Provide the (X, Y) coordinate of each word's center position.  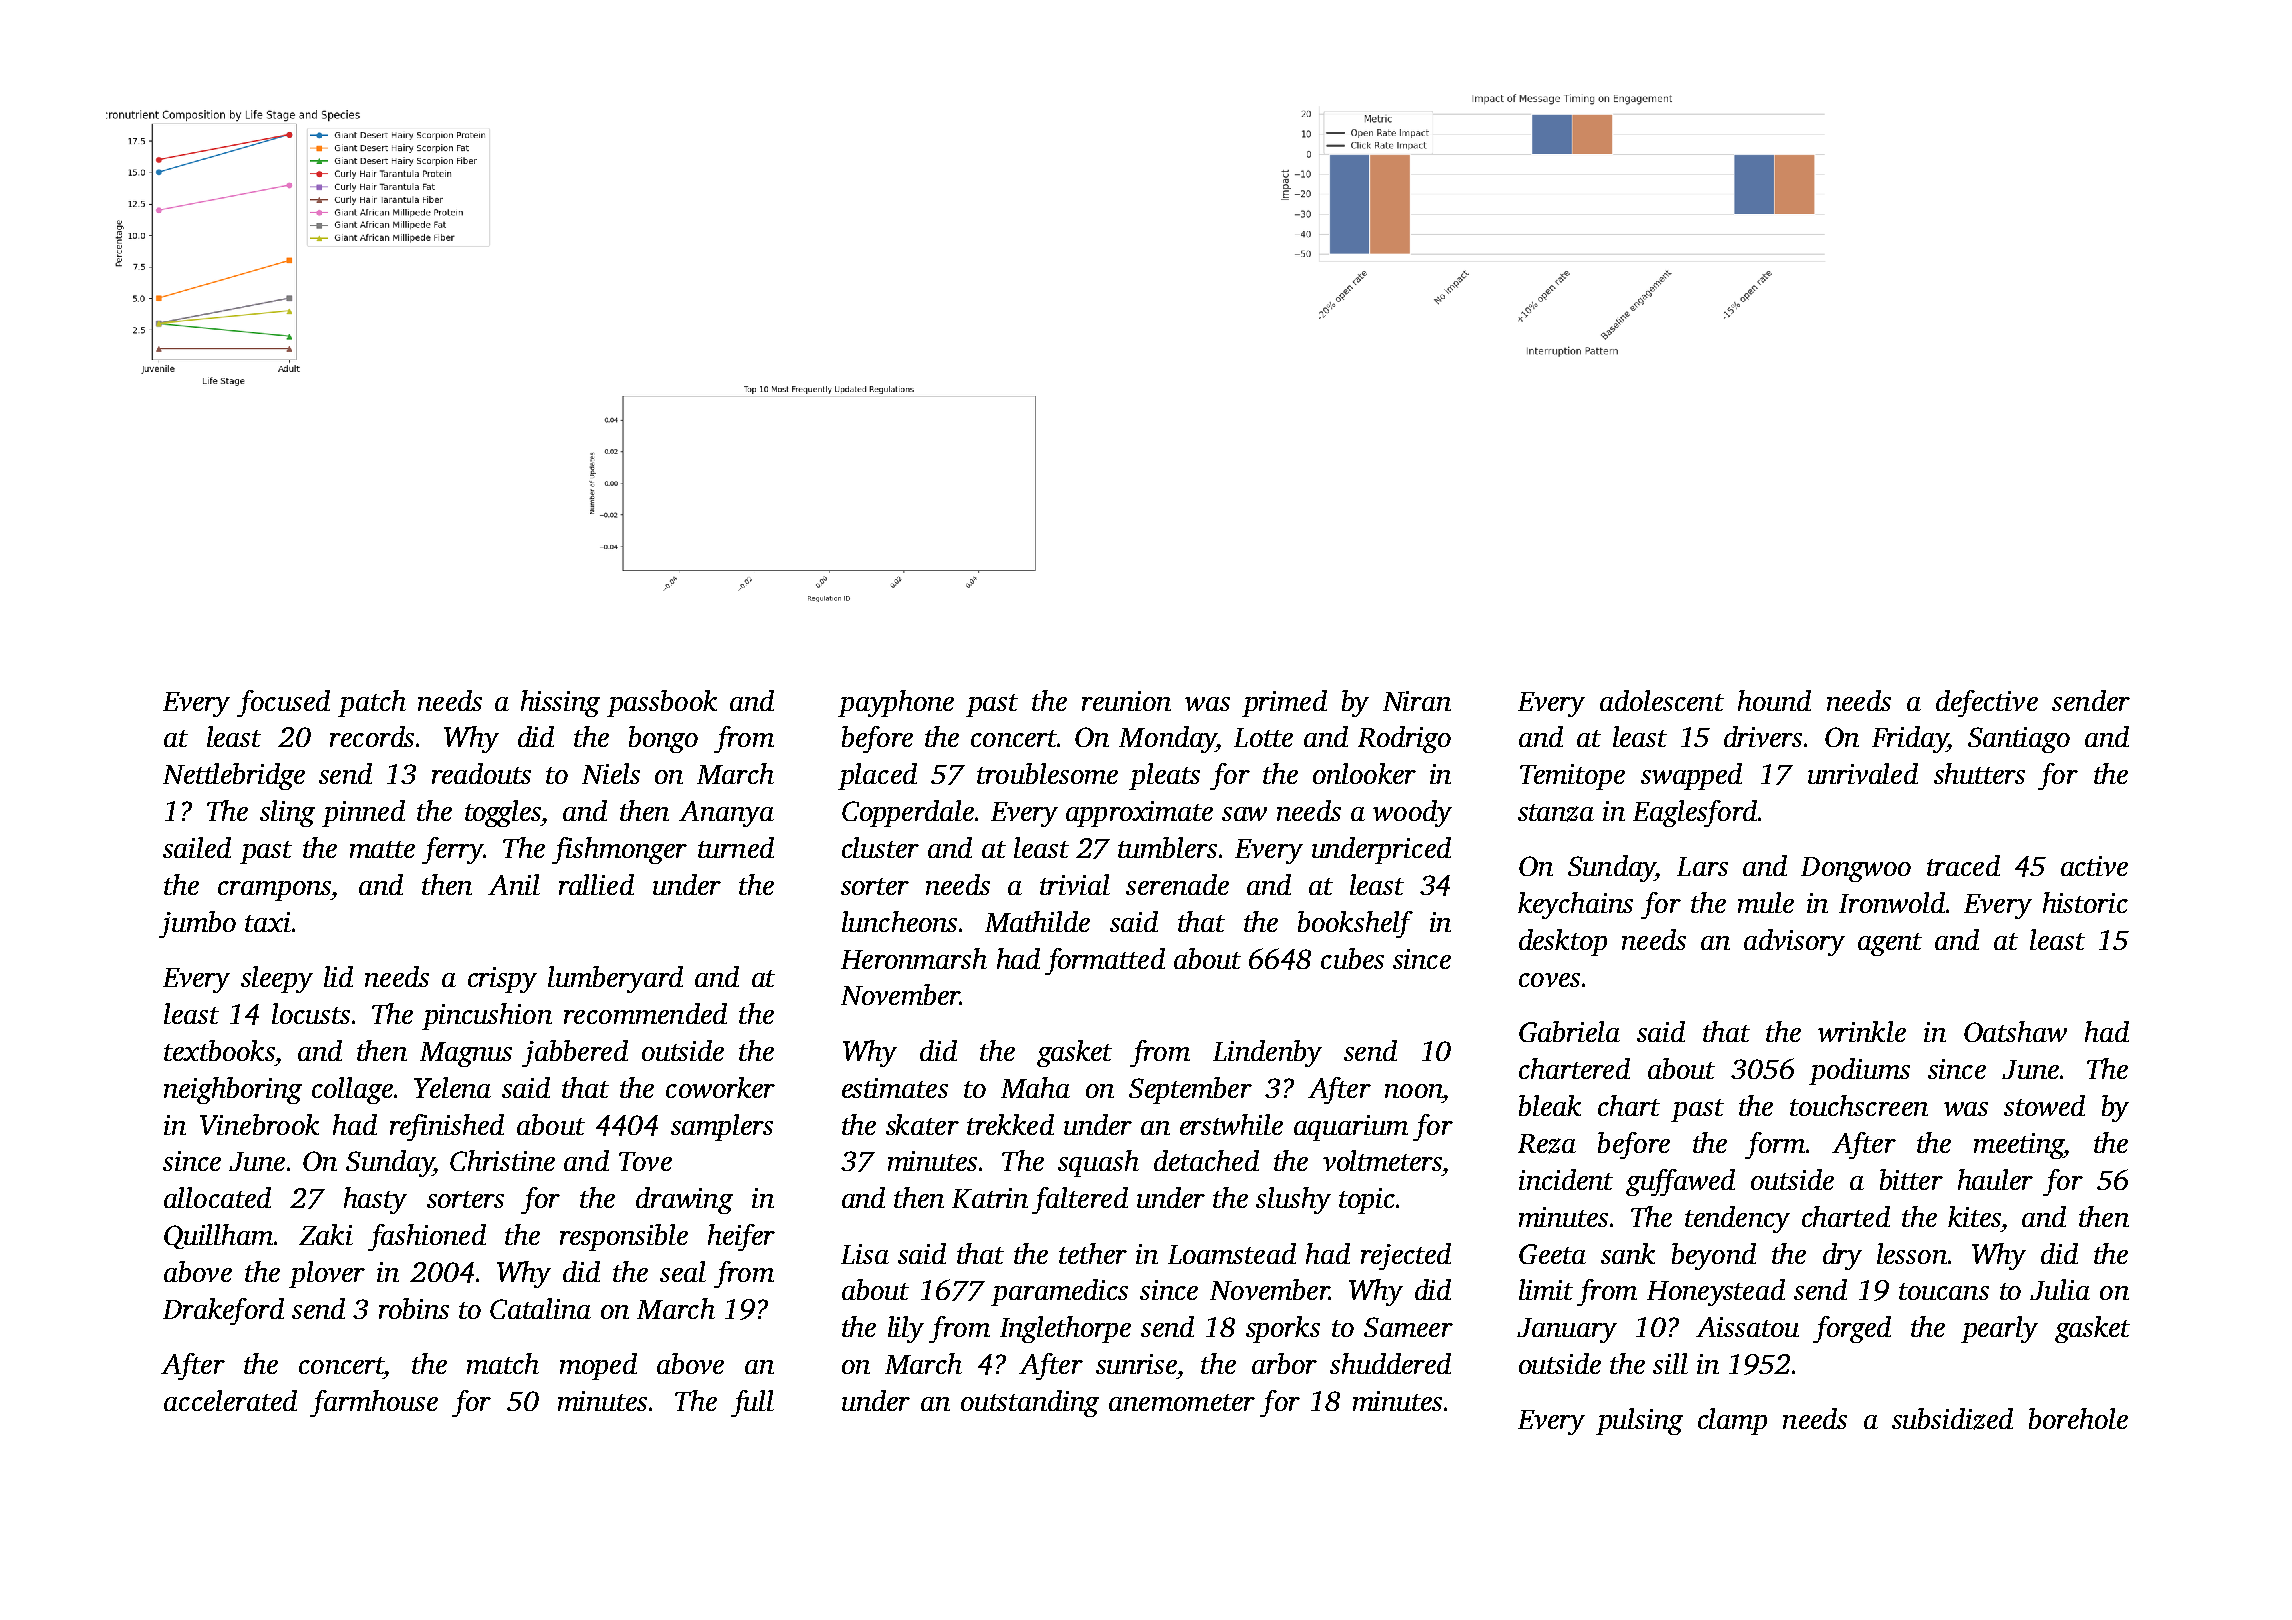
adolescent (1662, 700)
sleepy (277, 979)
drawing (684, 1200)
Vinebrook (259, 1124)
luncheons (899, 921)
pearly (1999, 1329)
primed (1284, 703)
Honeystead (1716, 1292)
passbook (662, 703)
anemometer (1182, 1402)
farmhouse (374, 1403)
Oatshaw (2015, 1031)
